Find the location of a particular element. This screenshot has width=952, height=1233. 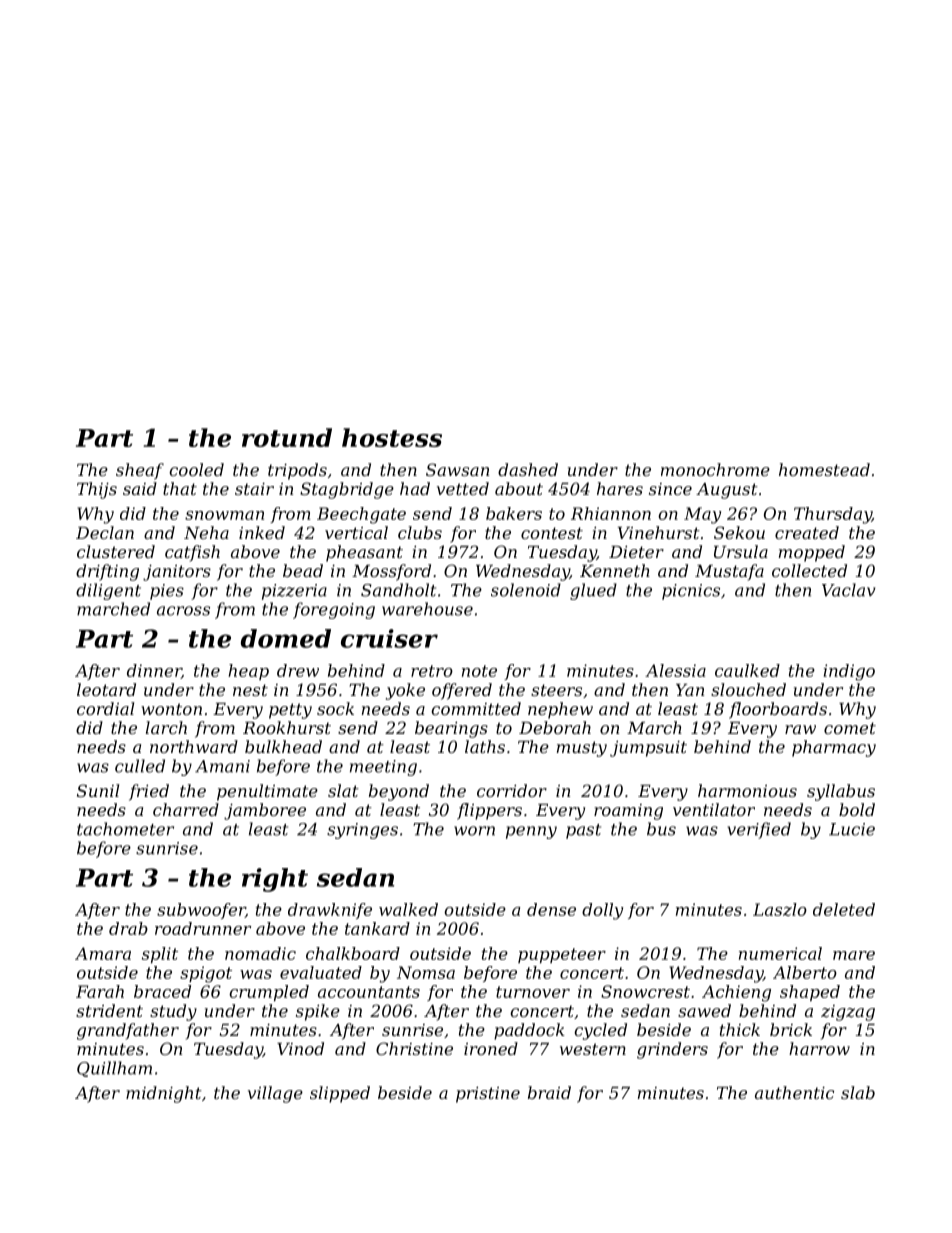

flippers is located at coordinates (489, 811).
